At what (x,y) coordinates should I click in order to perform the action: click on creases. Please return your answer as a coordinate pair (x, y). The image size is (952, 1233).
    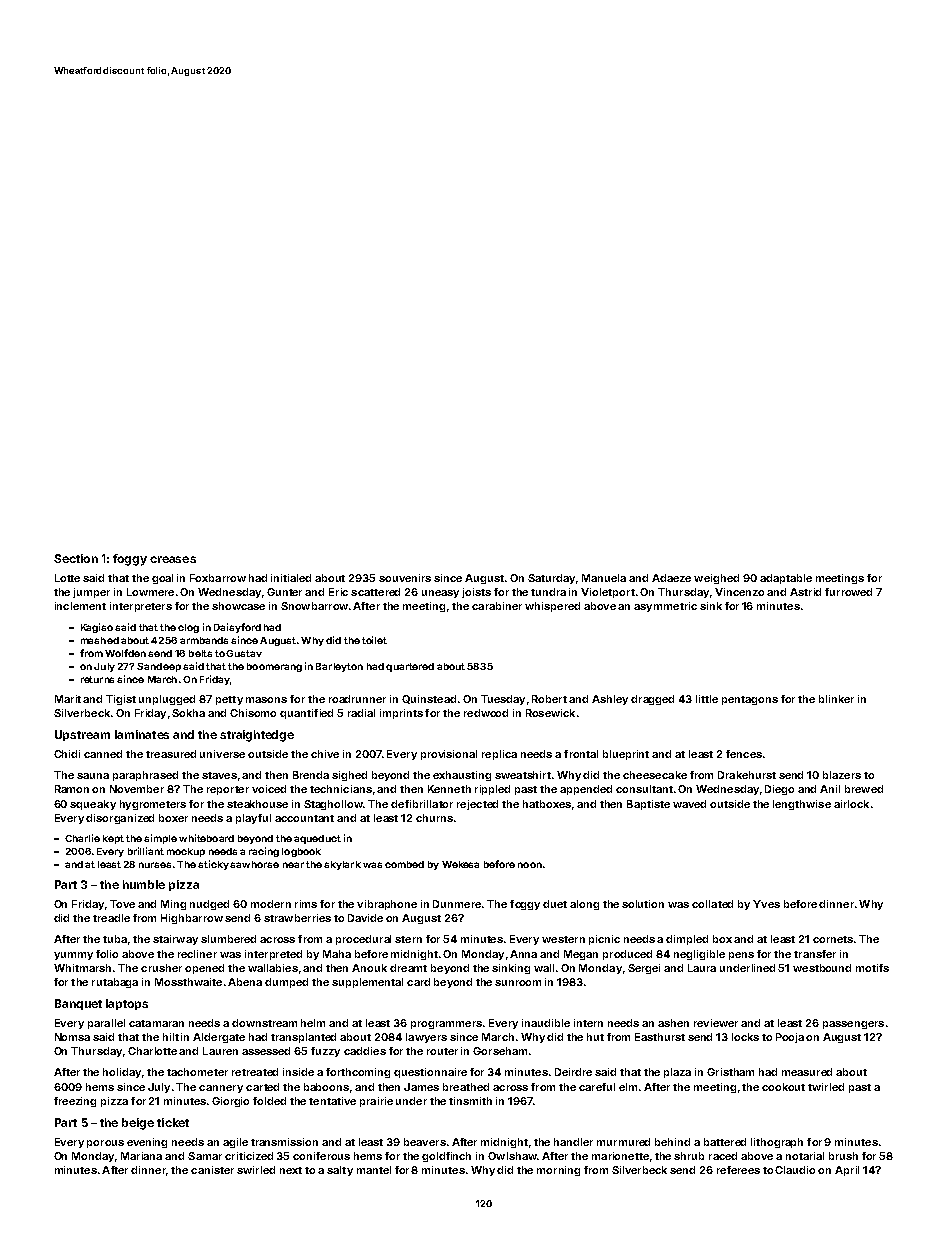
    Looking at the image, I should click on (173, 559).
